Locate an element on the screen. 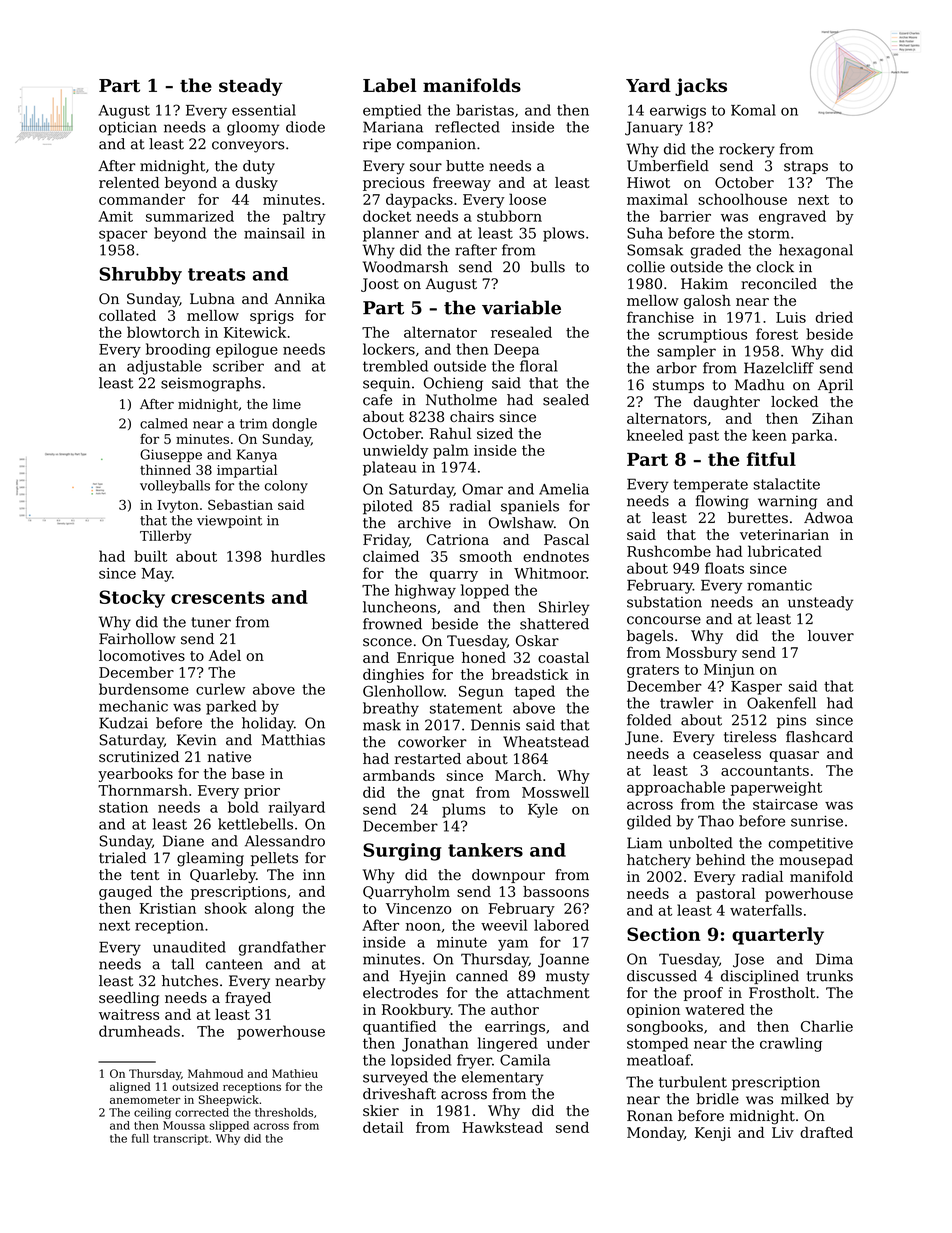 This screenshot has width=952, height=1233. Dima is located at coordinates (834, 959).
